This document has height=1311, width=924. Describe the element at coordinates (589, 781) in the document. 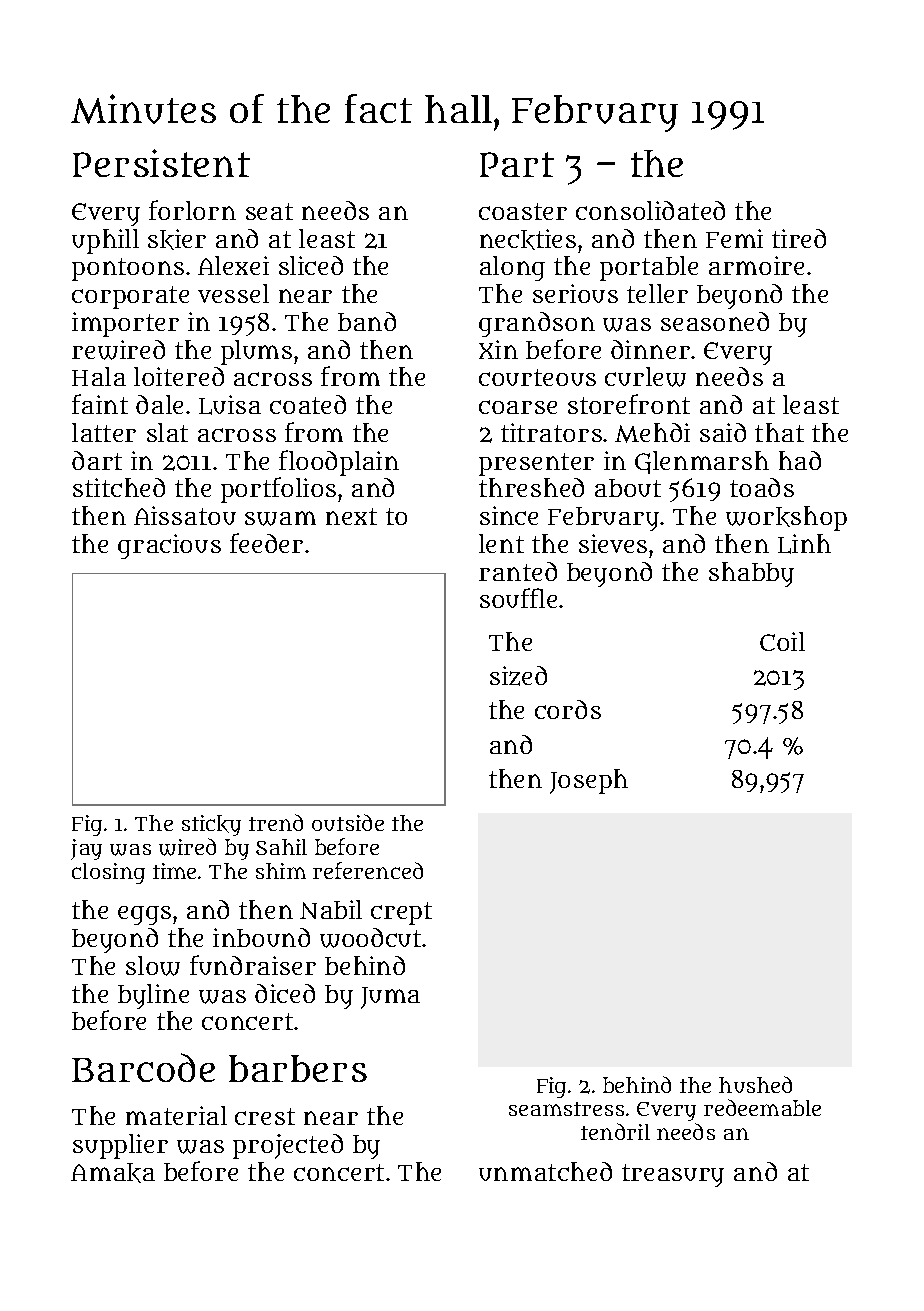

I see `Joseph` at that location.
